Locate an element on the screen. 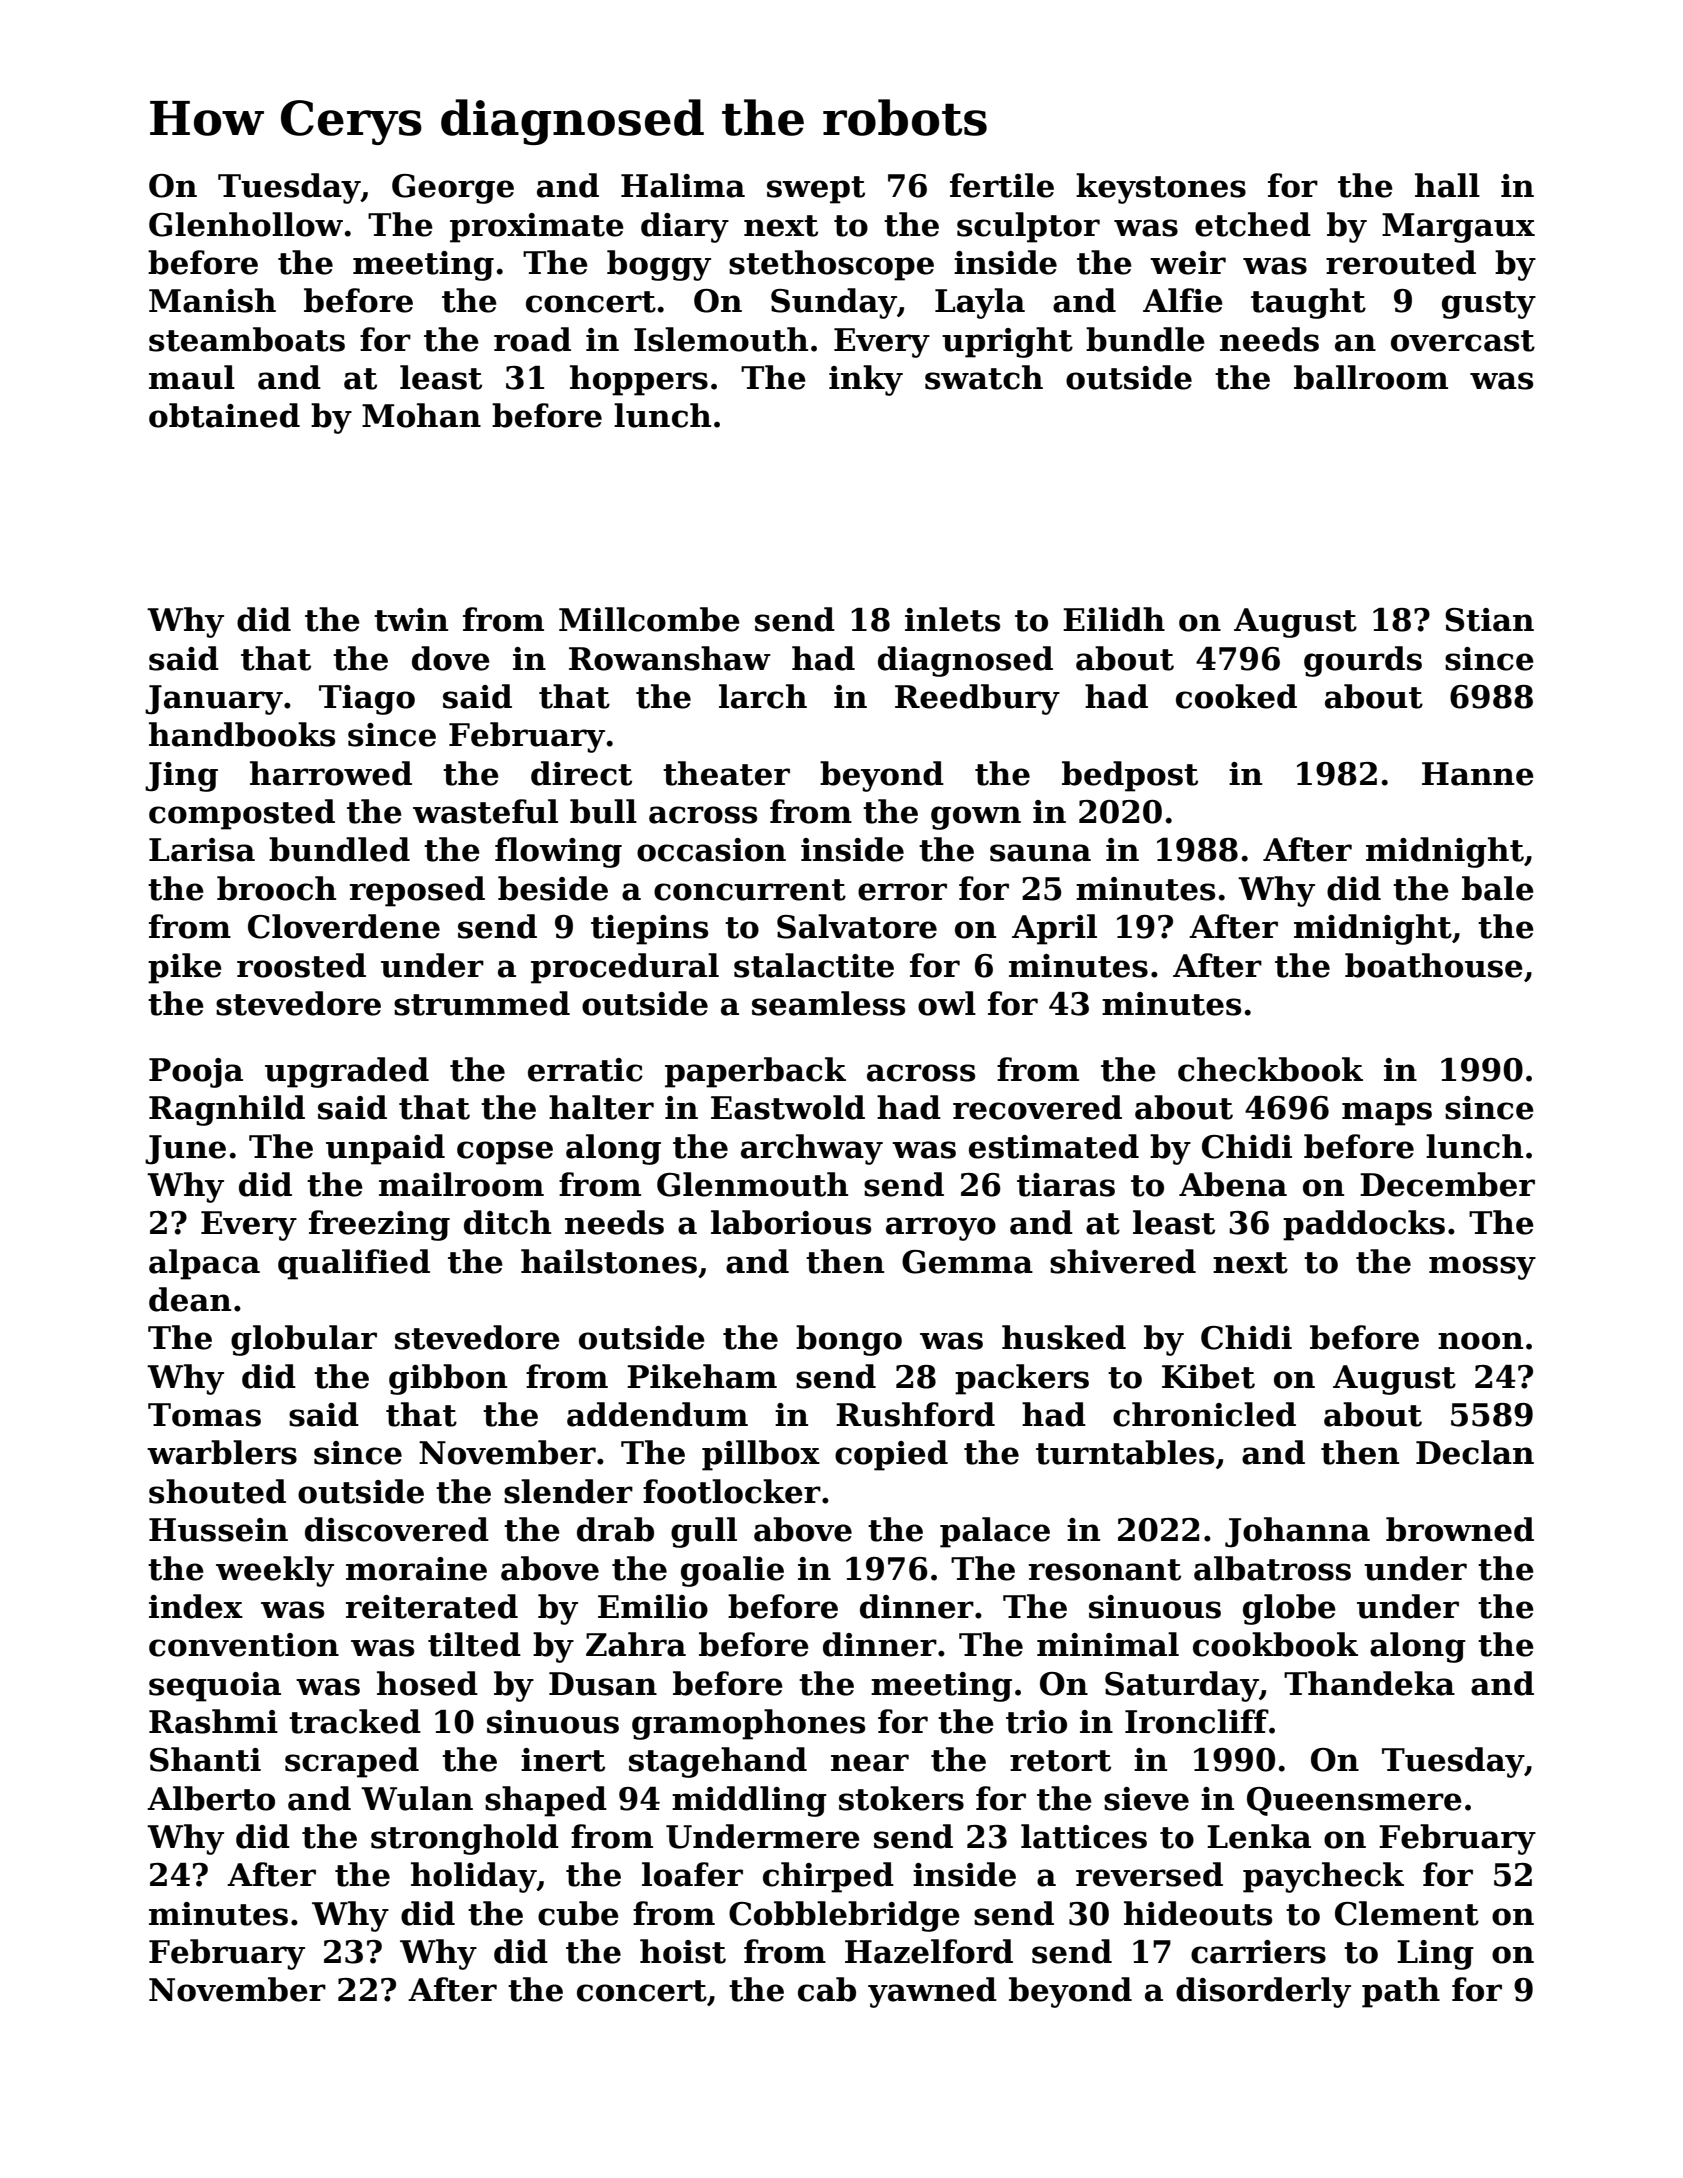  reposed is located at coordinates (417, 891).
